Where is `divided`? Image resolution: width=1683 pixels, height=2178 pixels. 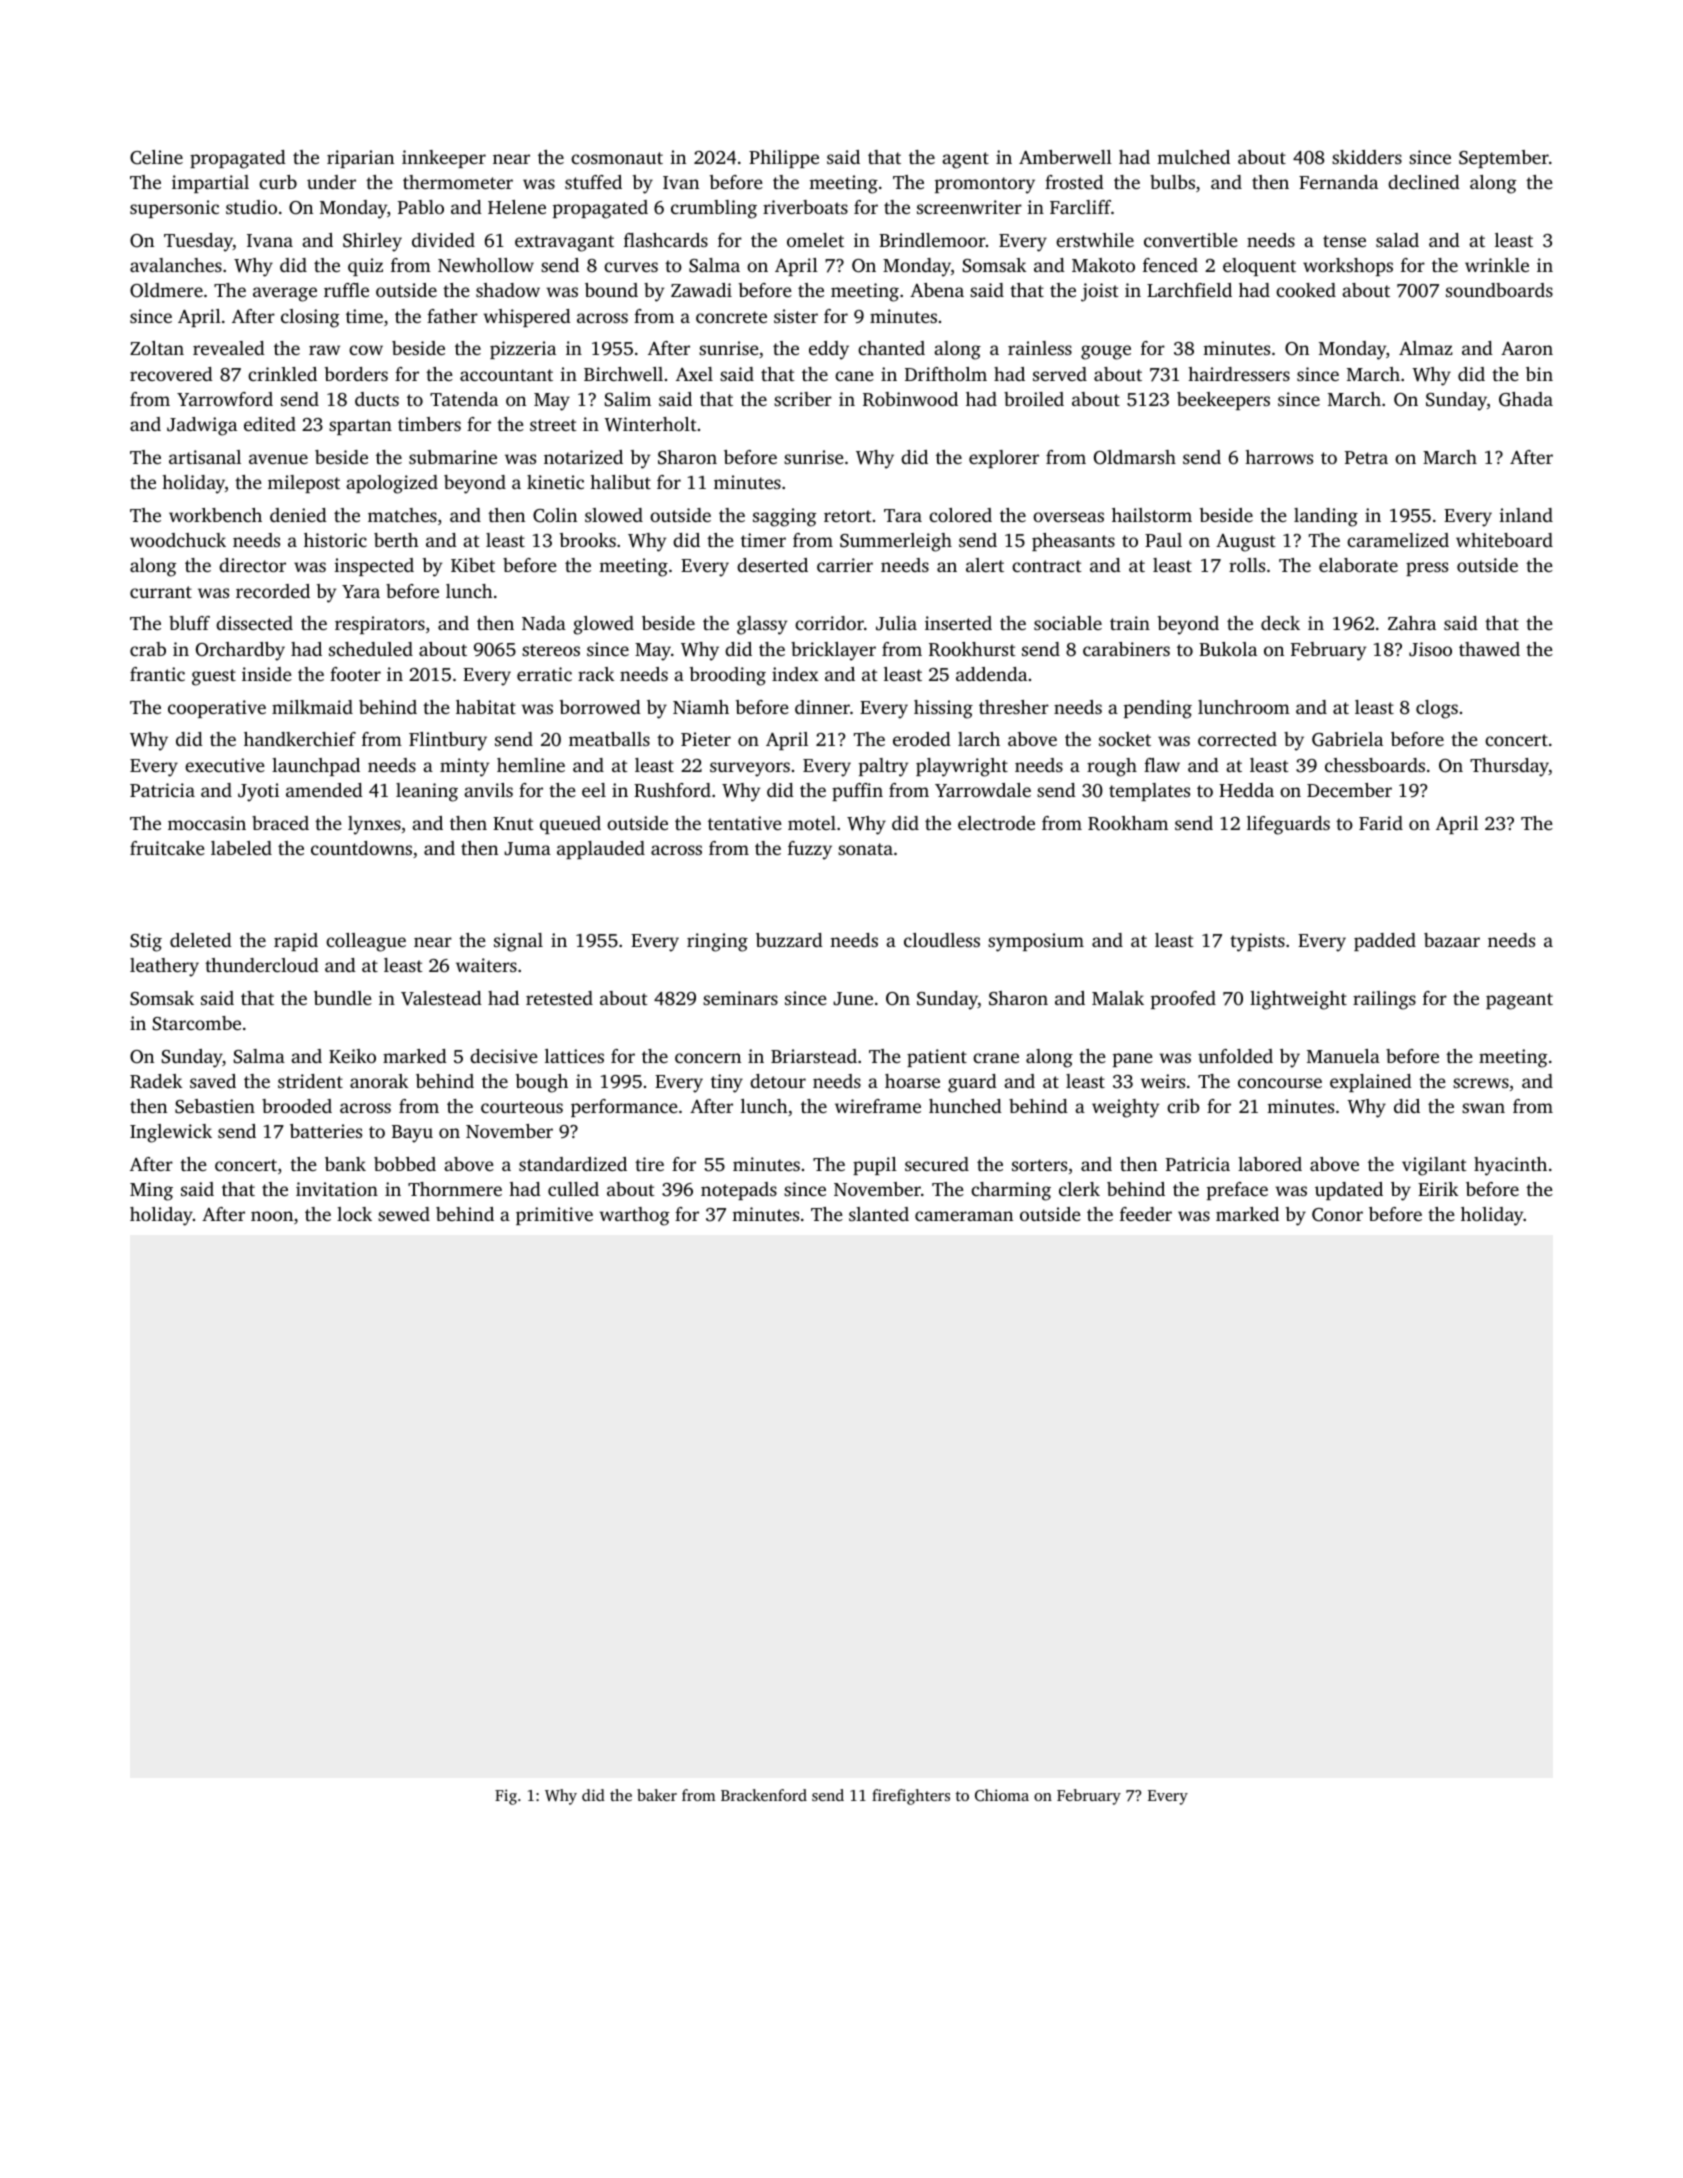
divided is located at coordinates (443, 240).
